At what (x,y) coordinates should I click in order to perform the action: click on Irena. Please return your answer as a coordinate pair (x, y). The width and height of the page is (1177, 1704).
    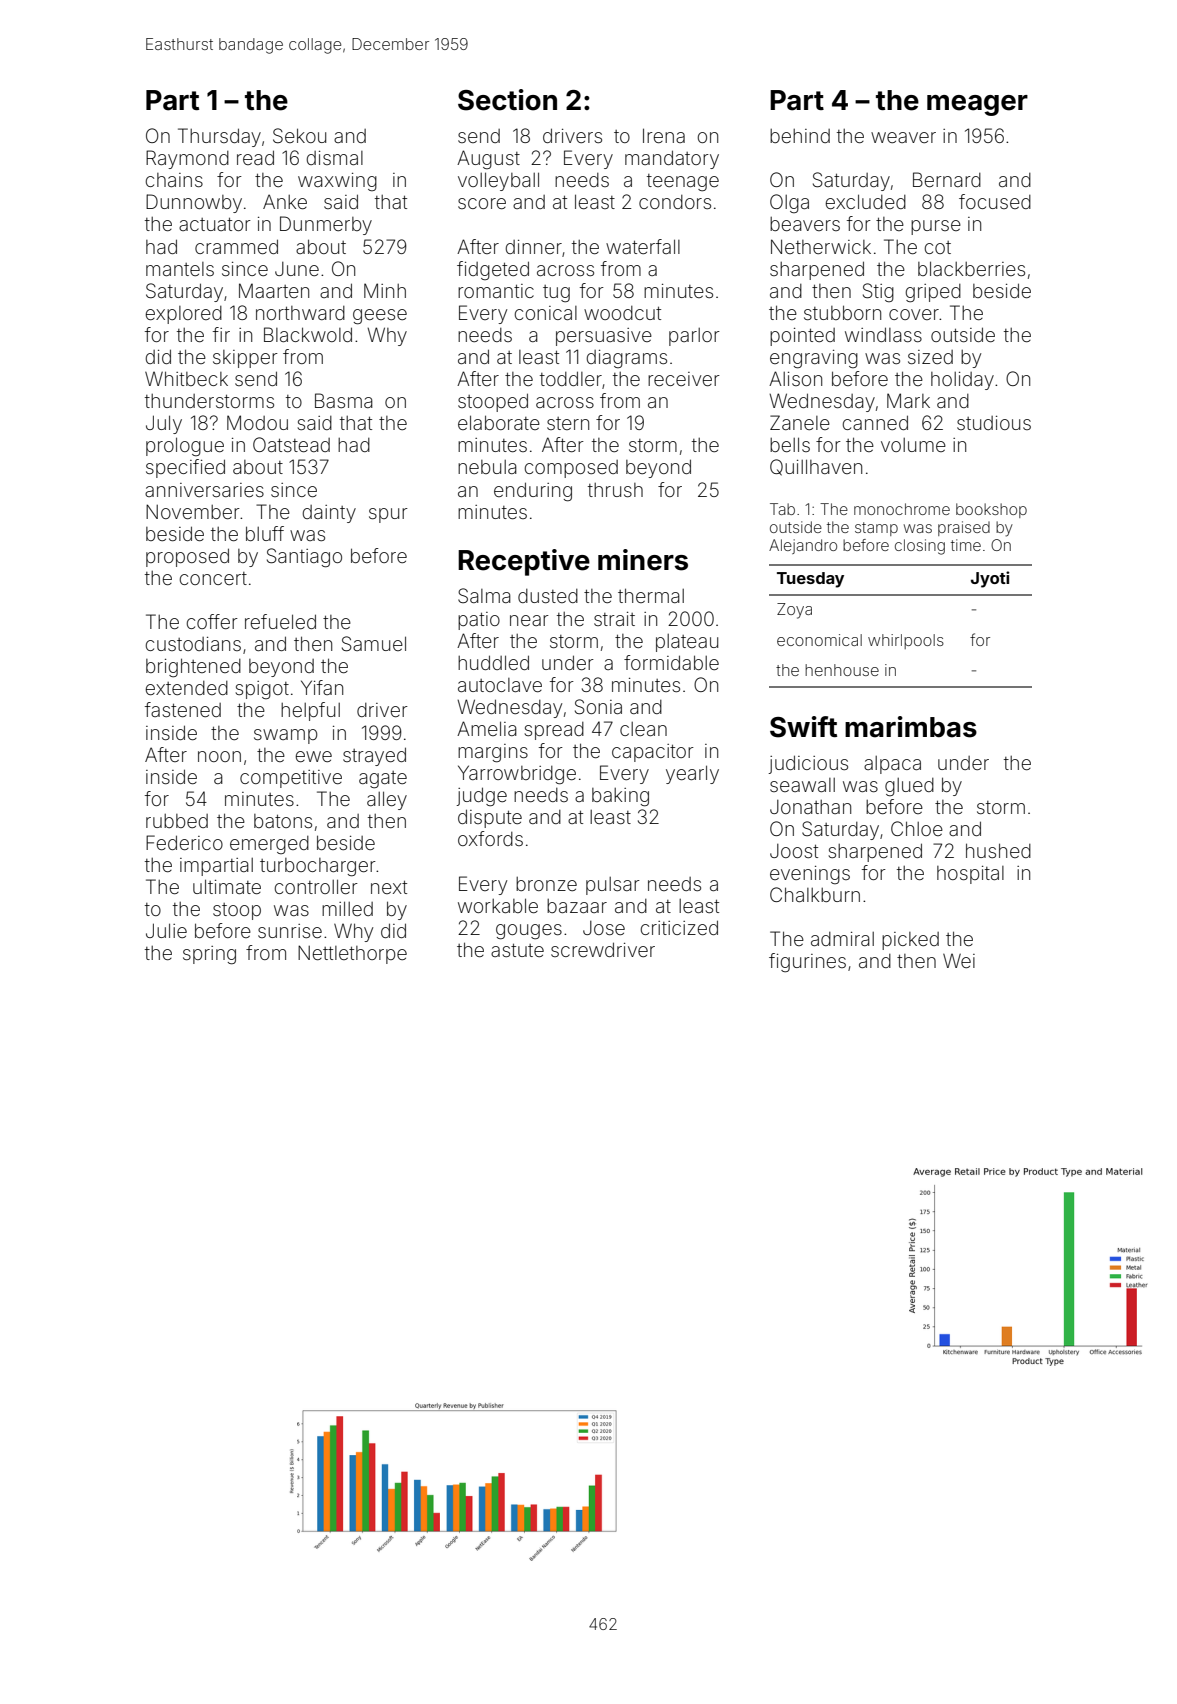
    Looking at the image, I should click on (664, 135).
